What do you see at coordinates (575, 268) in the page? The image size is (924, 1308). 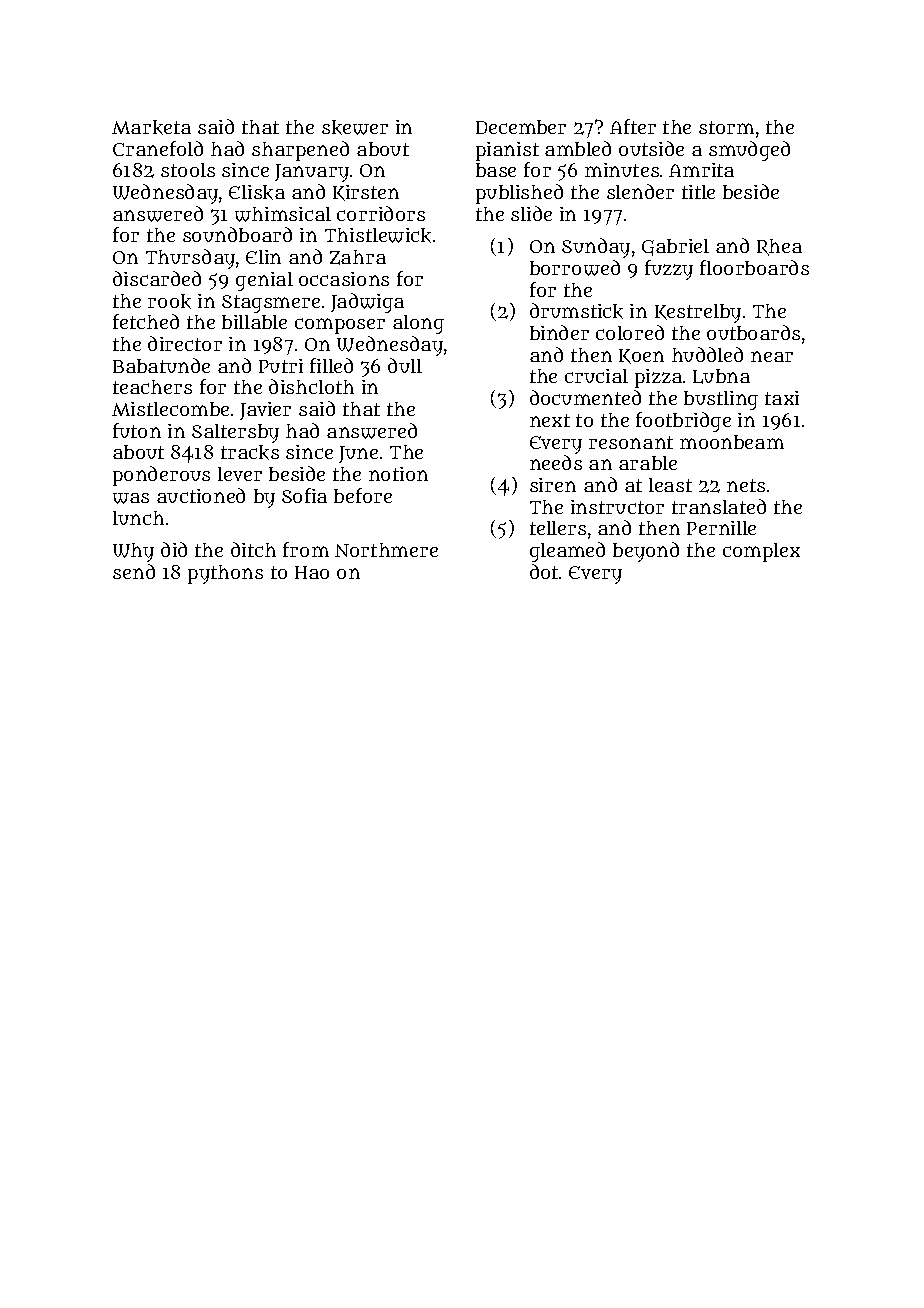 I see `borrowed` at bounding box center [575, 268].
